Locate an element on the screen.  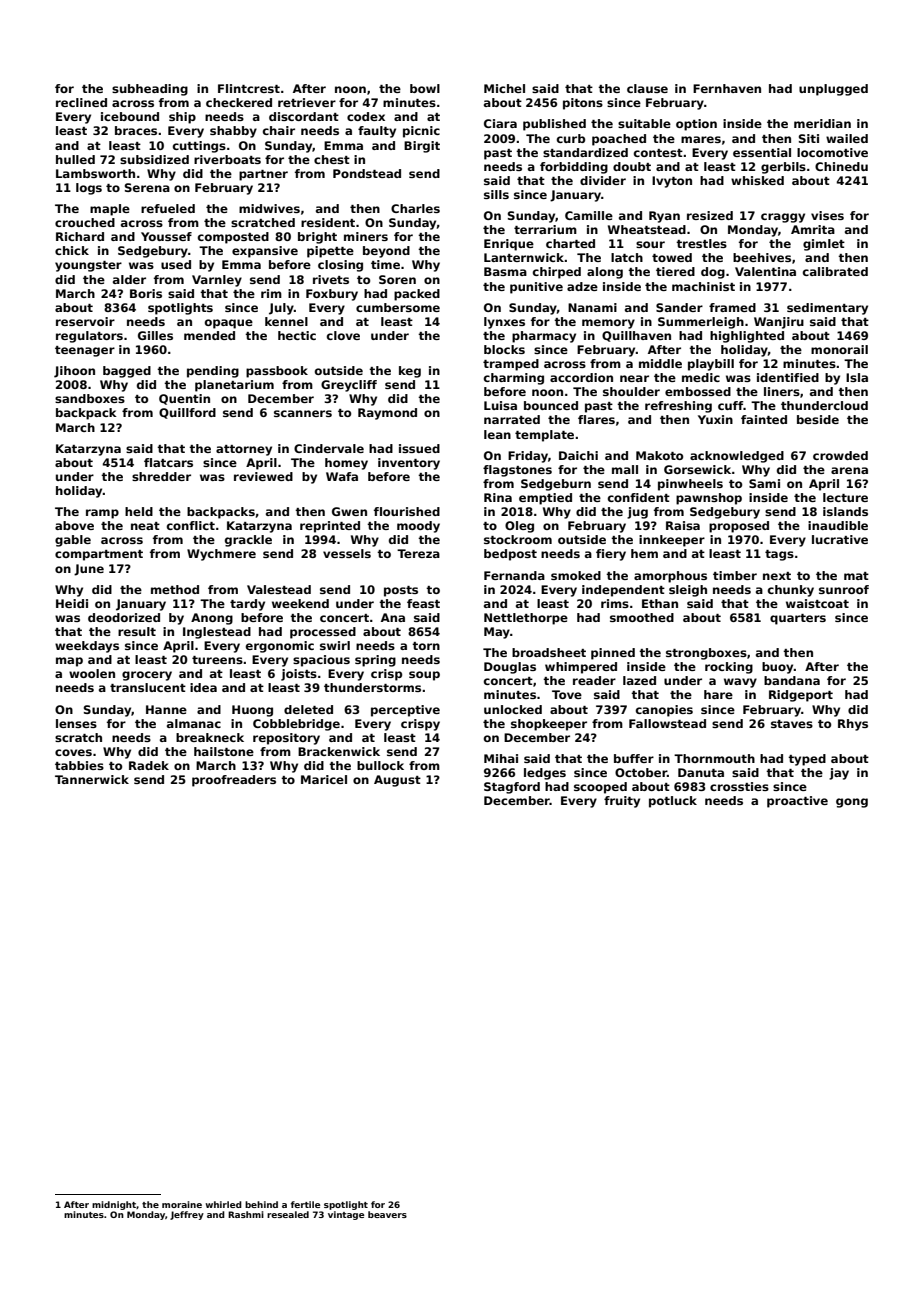
ergonomic is located at coordinates (280, 647).
